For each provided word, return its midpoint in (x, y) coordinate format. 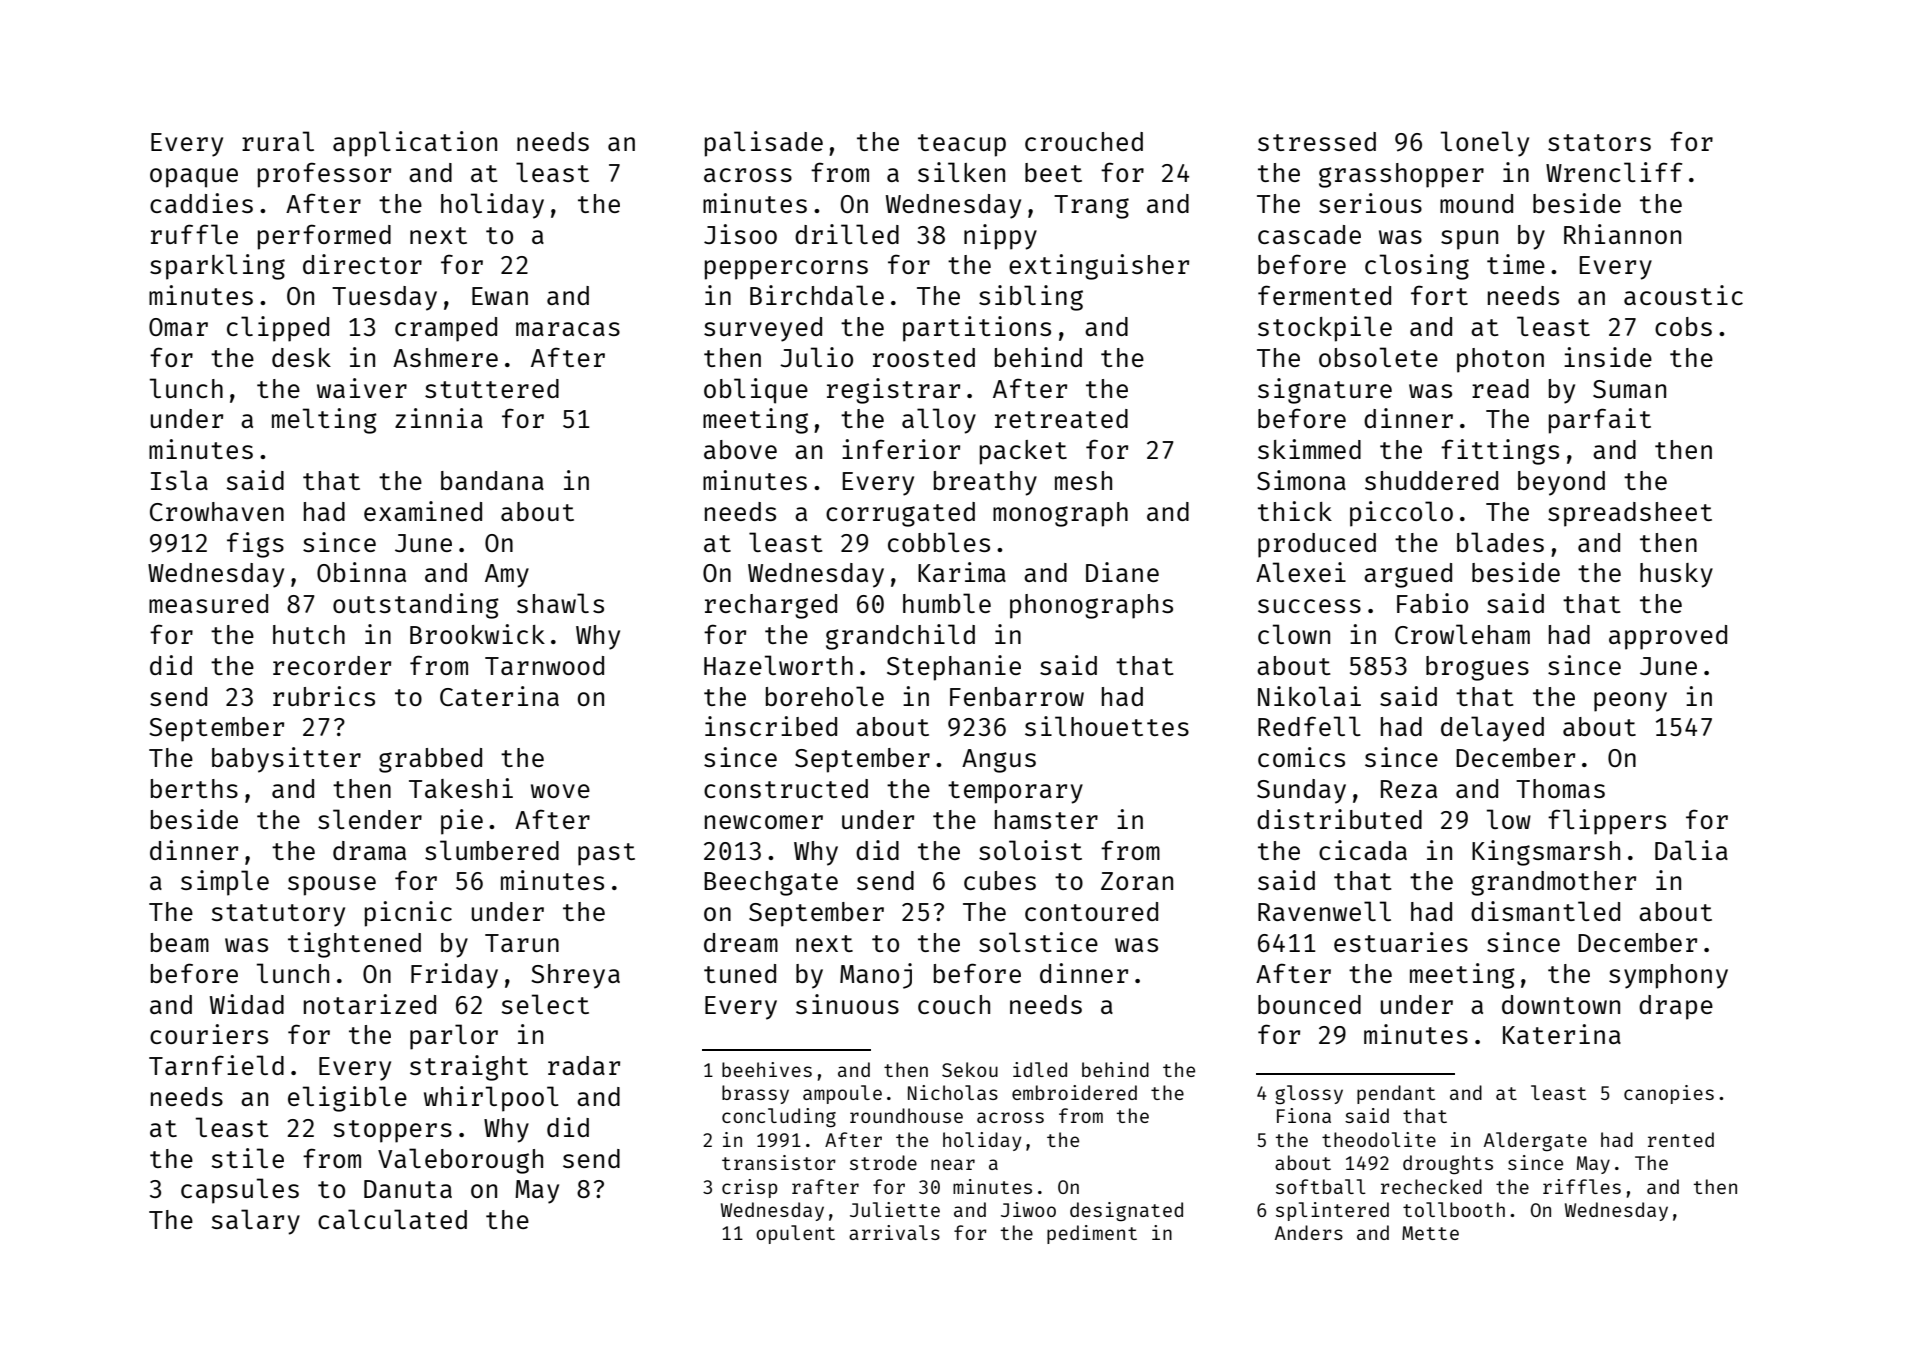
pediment (1092, 1234)
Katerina (1562, 1034)
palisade (764, 144)
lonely (1485, 144)
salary (256, 1222)
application (415, 144)
